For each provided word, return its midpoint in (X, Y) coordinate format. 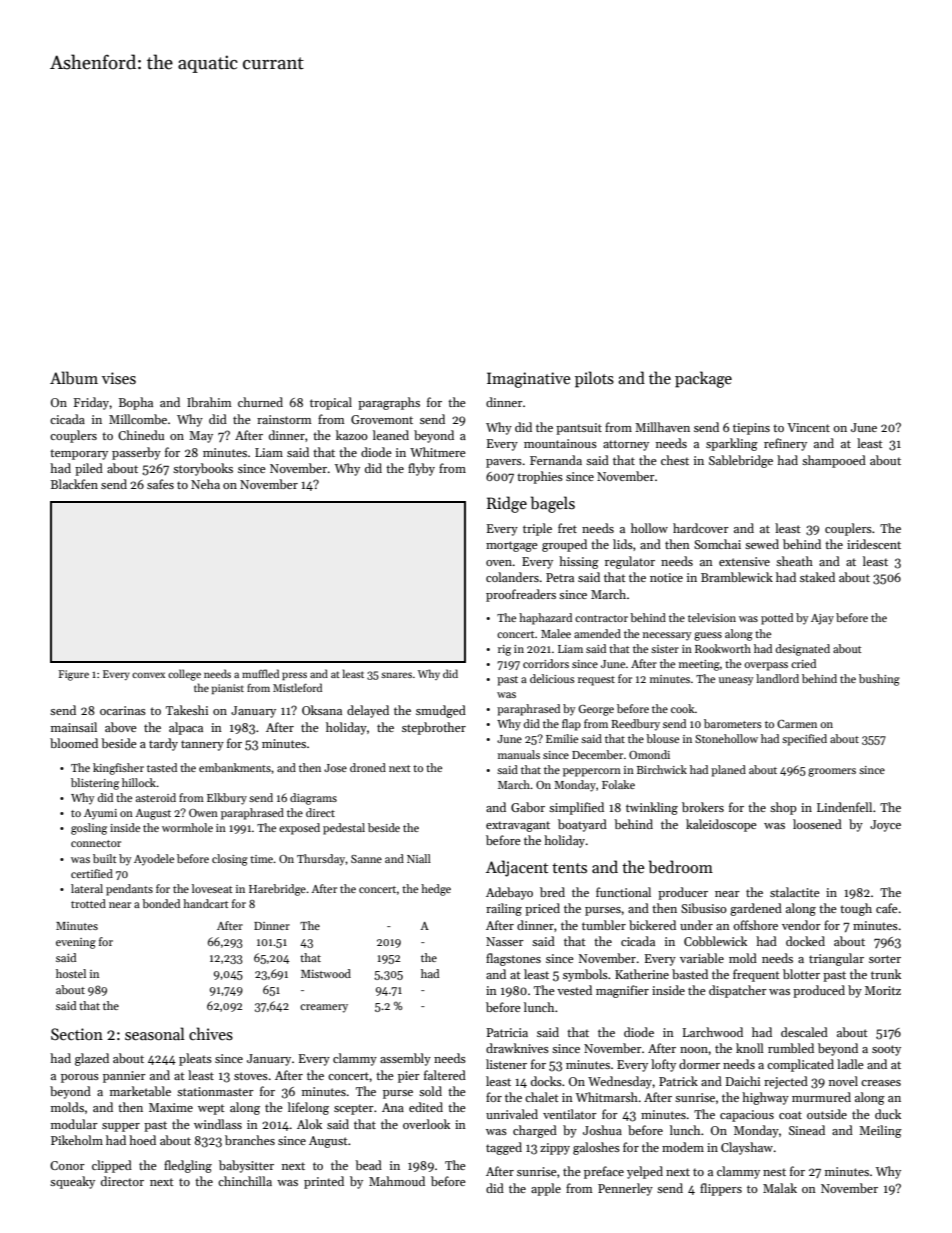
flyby (421, 469)
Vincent (808, 427)
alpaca (186, 728)
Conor (67, 1165)
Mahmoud (397, 1181)
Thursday (321, 860)
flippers (721, 1189)
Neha (205, 484)
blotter (801, 974)
